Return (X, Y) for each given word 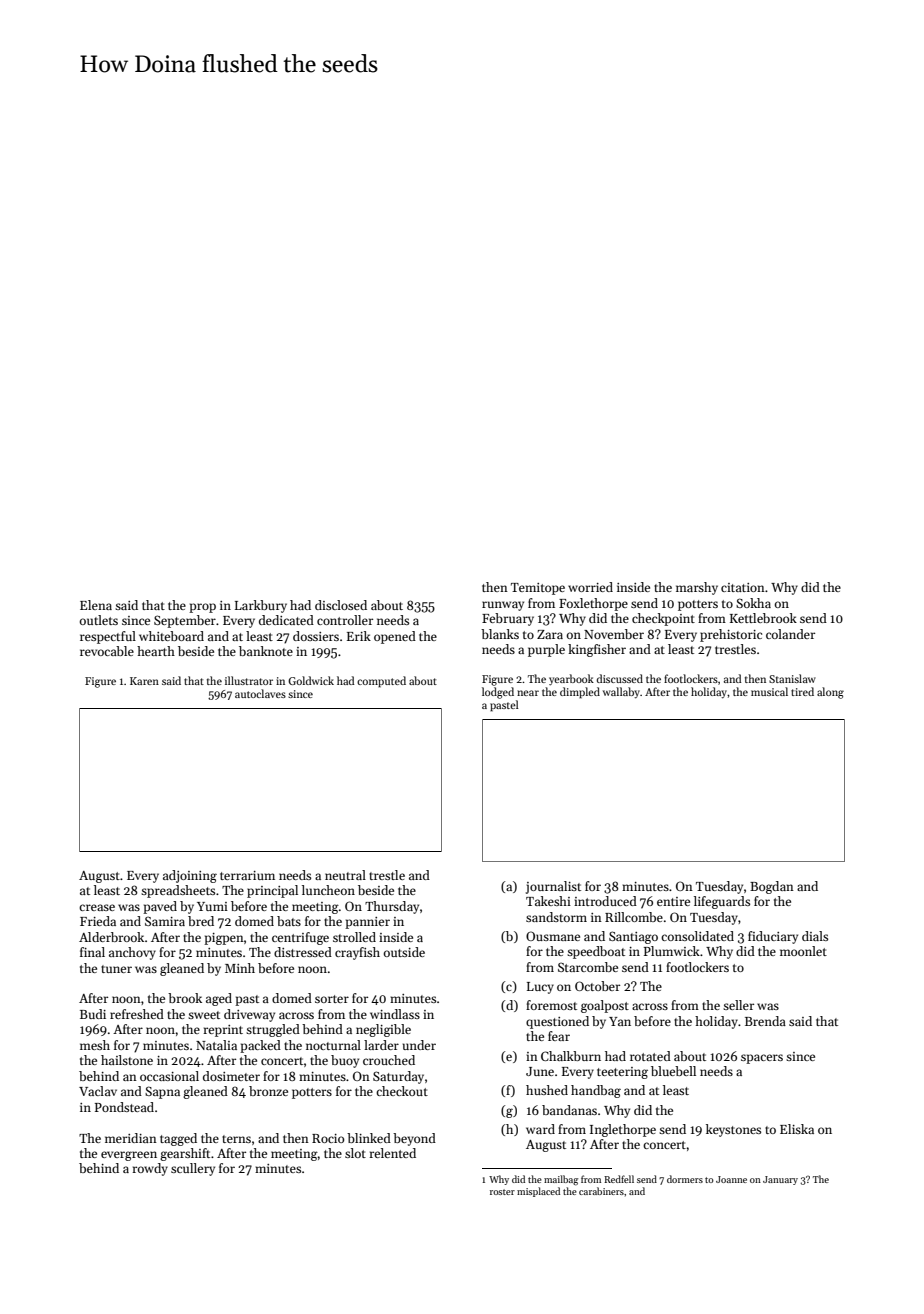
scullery (193, 1169)
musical (769, 691)
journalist (553, 887)
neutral (345, 875)
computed (381, 682)
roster (502, 1192)
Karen (144, 681)
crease (97, 907)
